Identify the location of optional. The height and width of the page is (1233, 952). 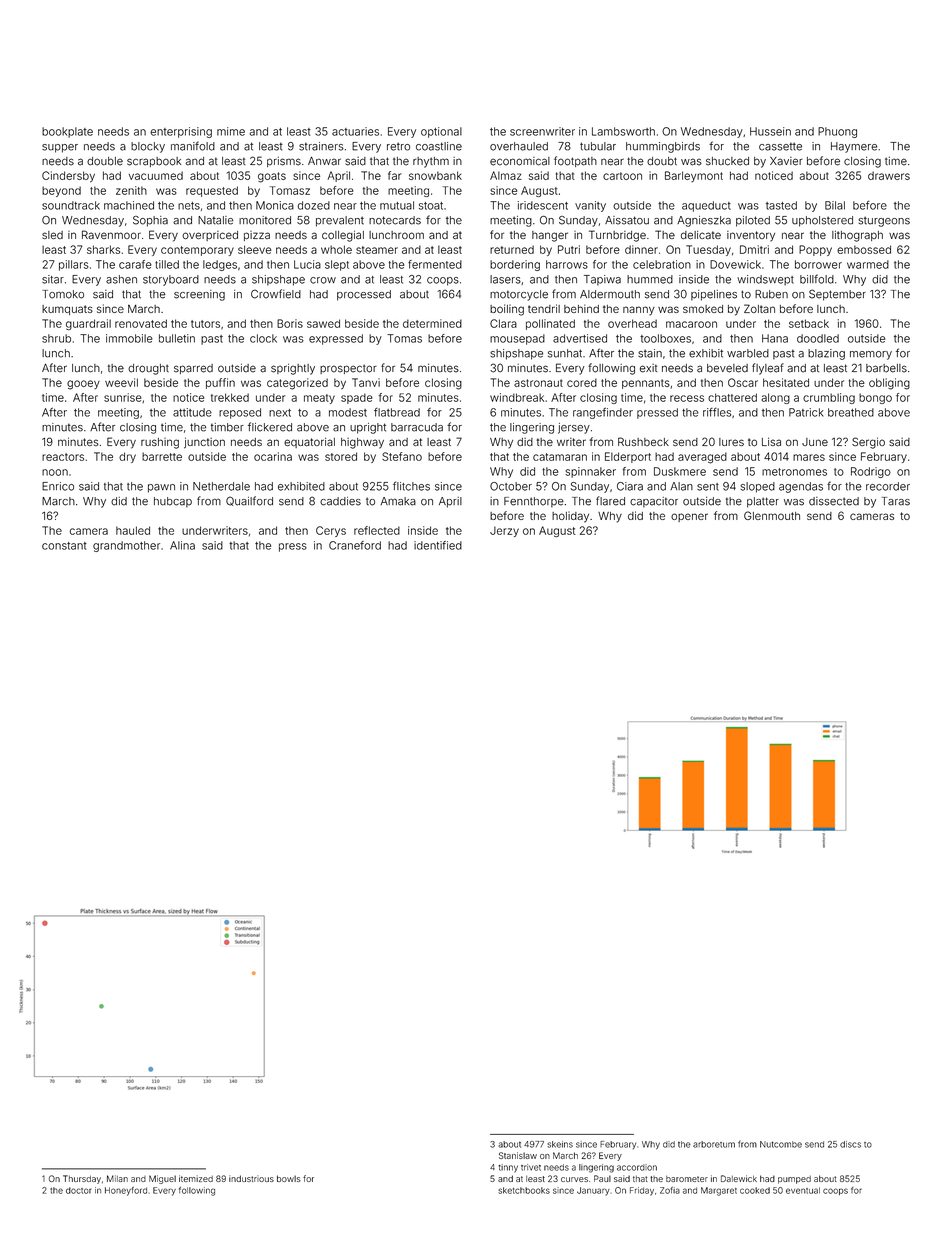
(441, 132).
